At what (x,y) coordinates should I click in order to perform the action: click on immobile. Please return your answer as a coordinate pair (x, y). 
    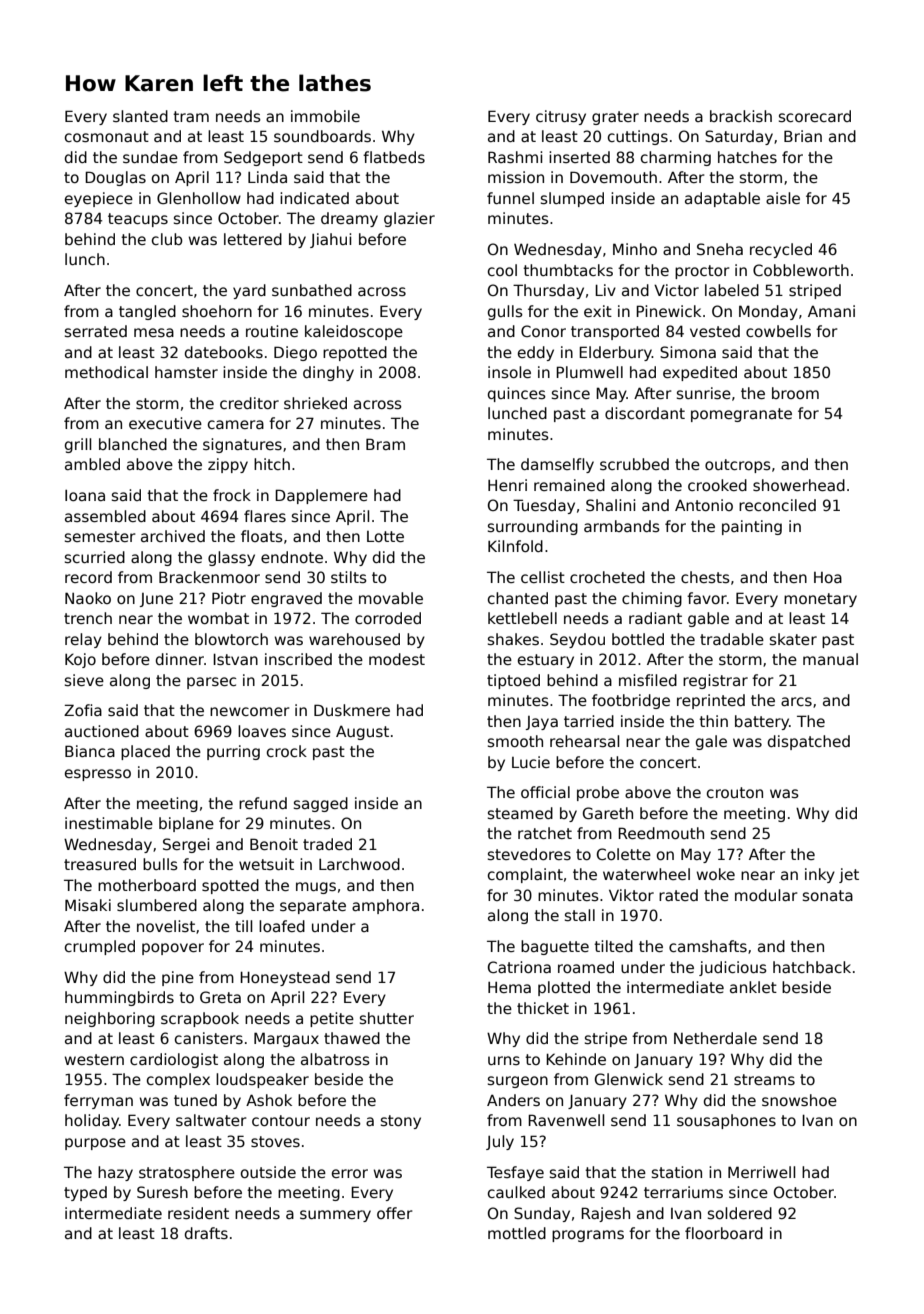
    Looking at the image, I should click on (325, 116).
